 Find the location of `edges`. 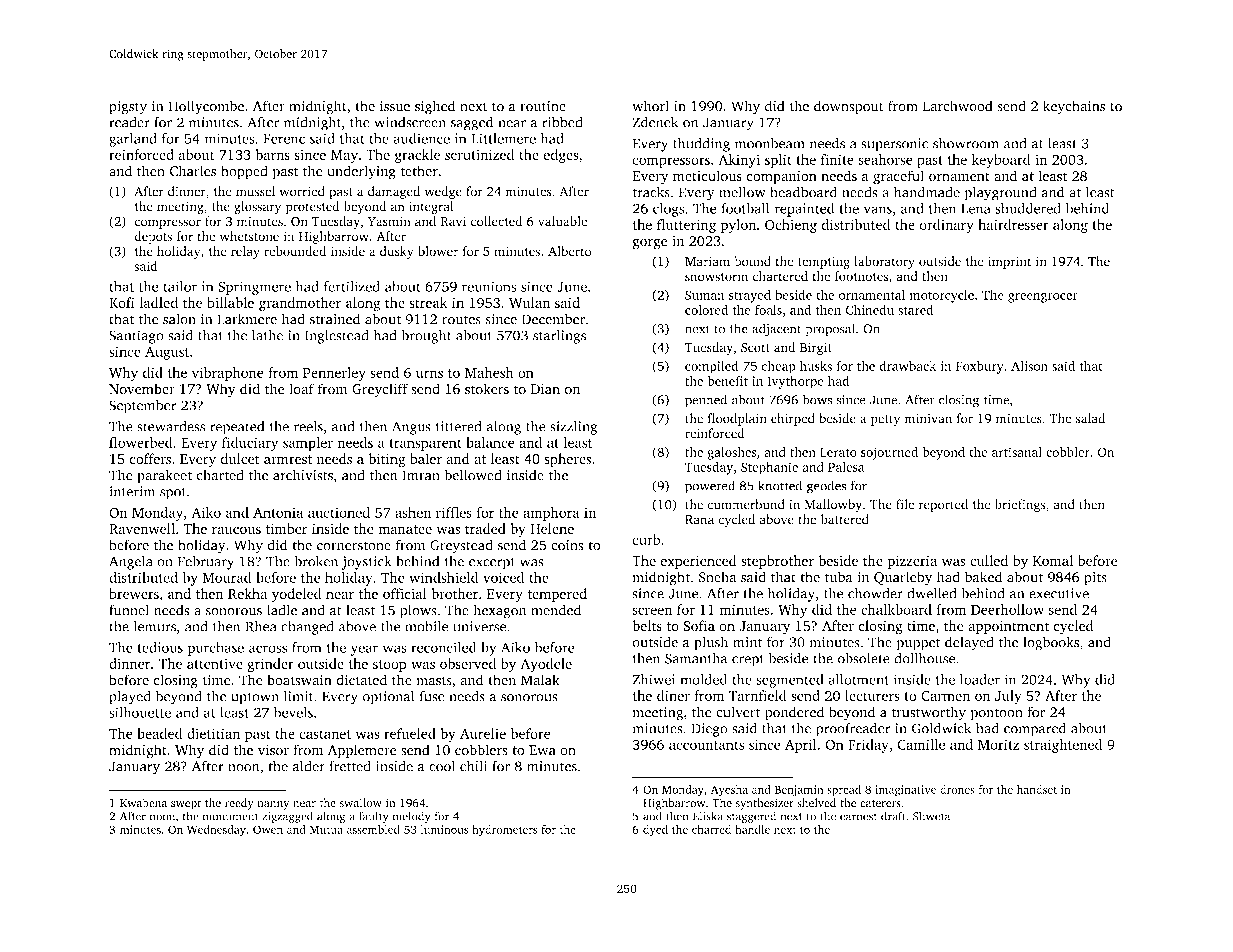

edges is located at coordinates (561, 156).
